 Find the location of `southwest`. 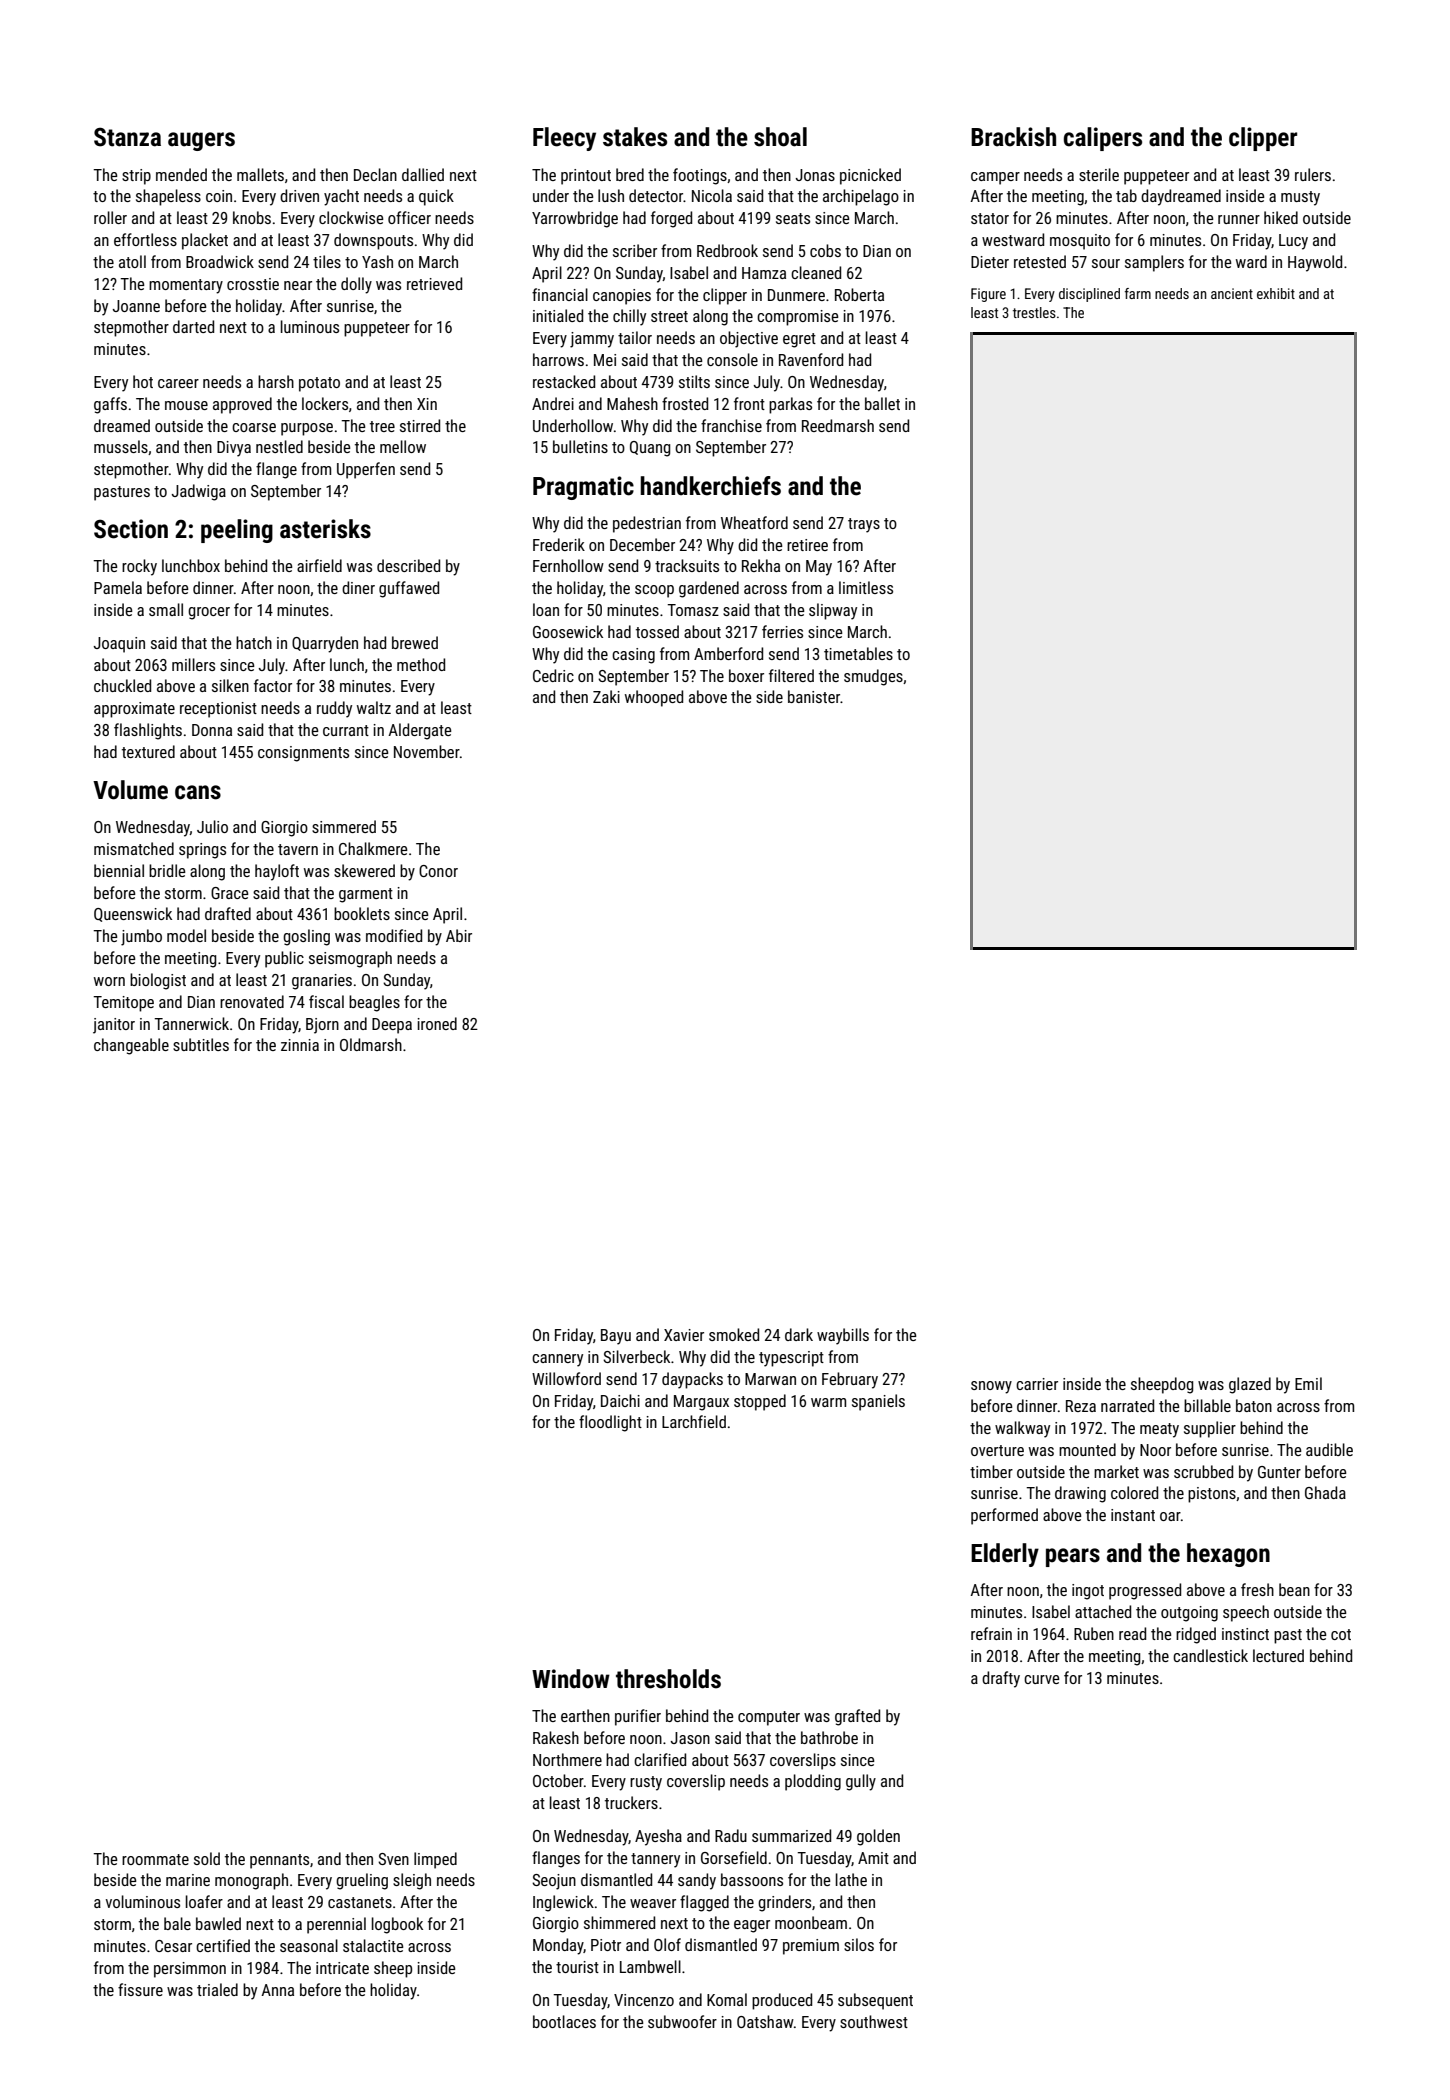

southwest is located at coordinates (874, 2021).
